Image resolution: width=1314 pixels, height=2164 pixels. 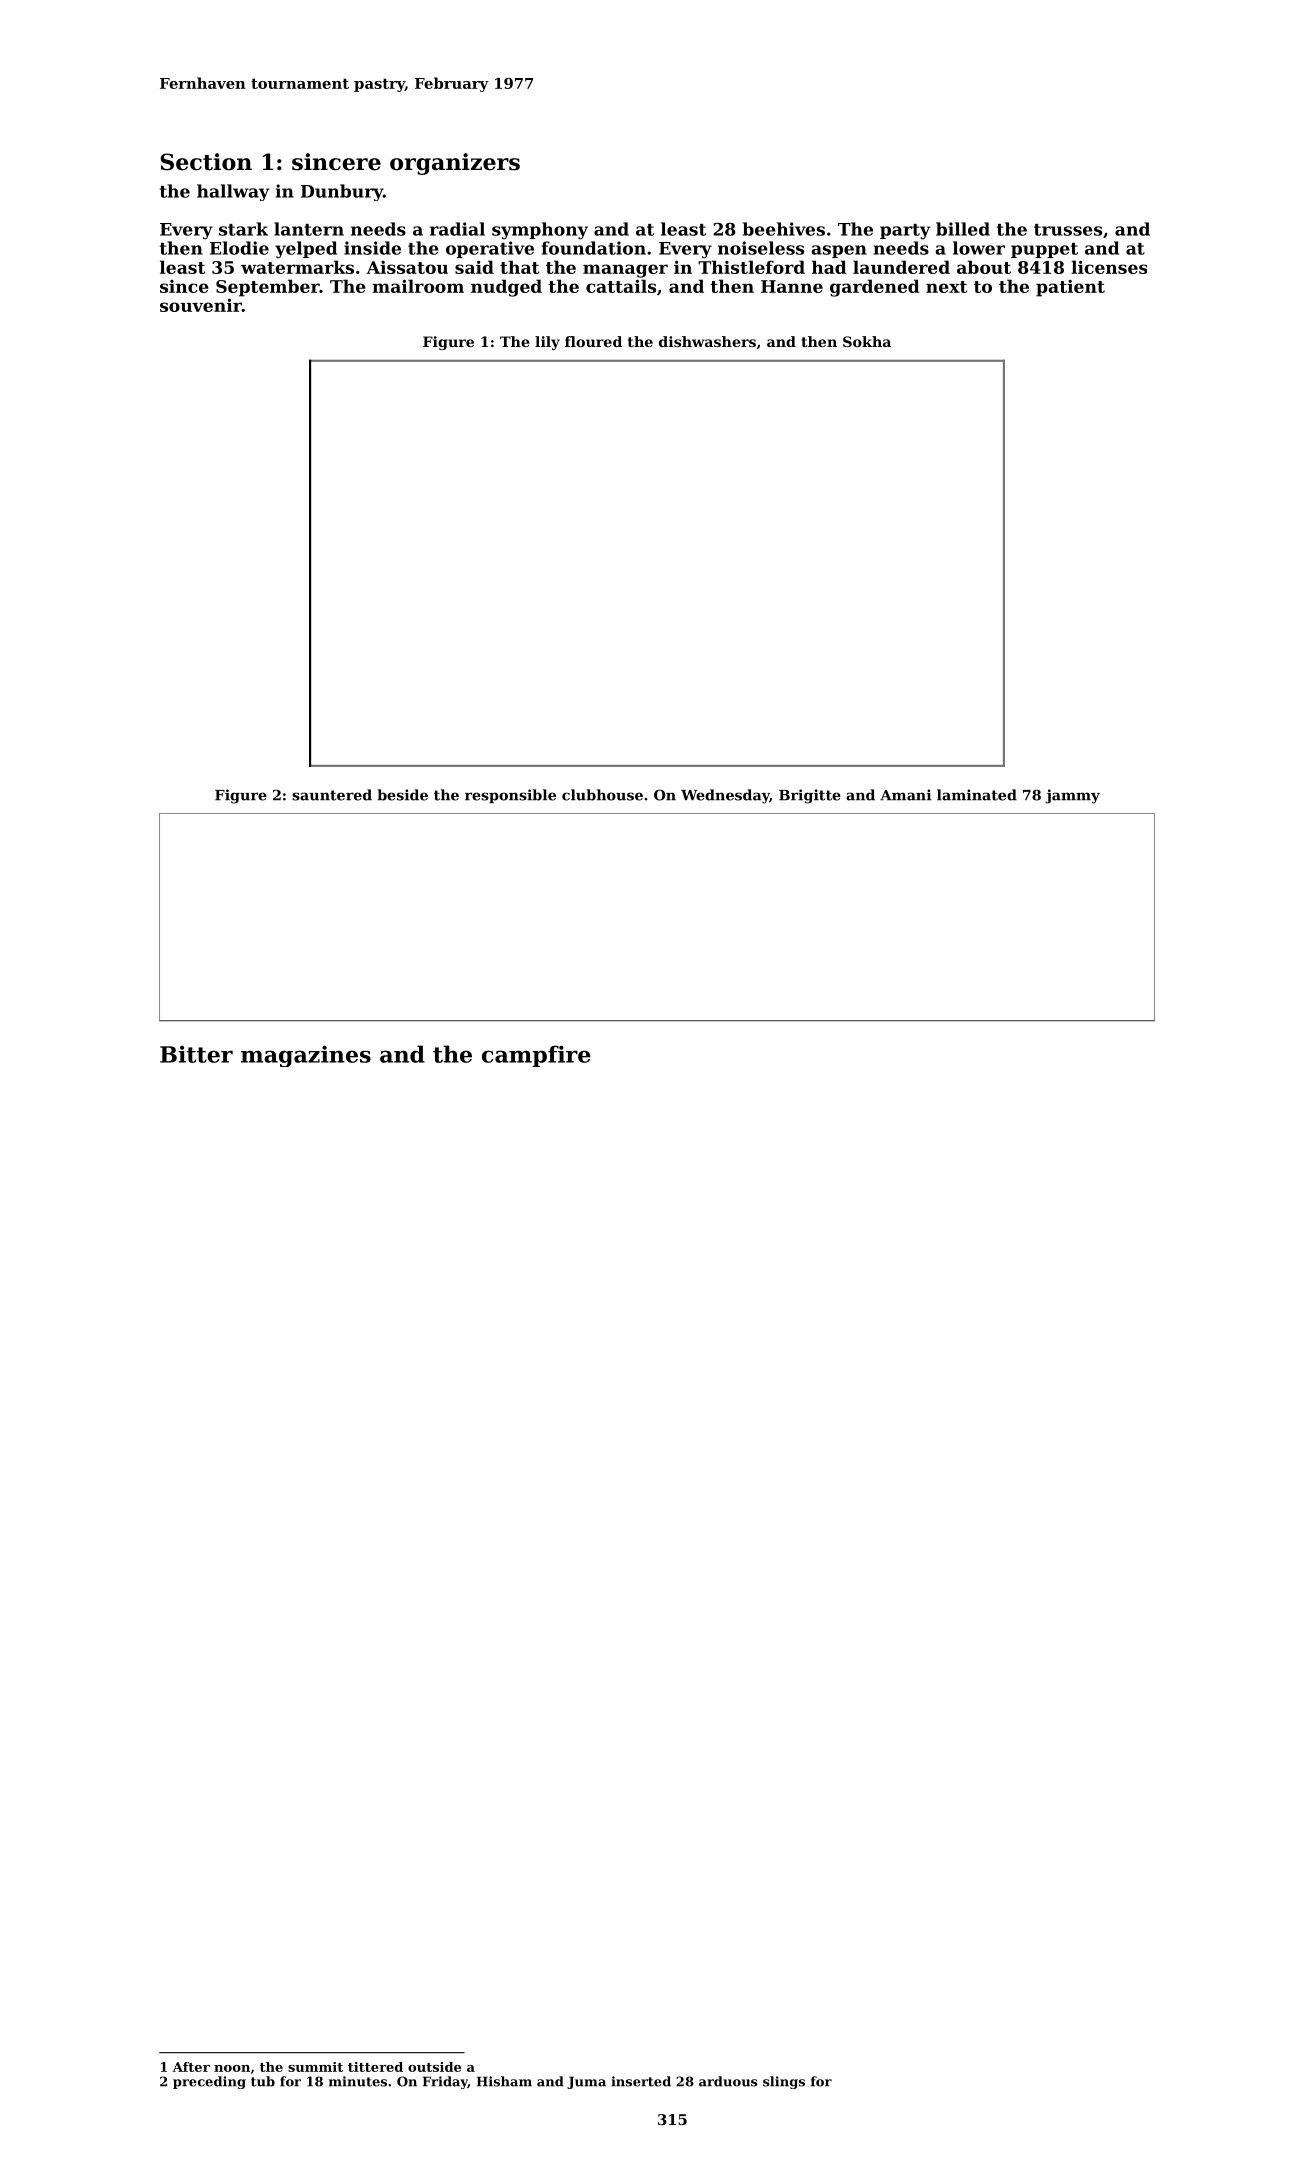 What do you see at coordinates (784, 2082) in the screenshot?
I see `slings` at bounding box center [784, 2082].
